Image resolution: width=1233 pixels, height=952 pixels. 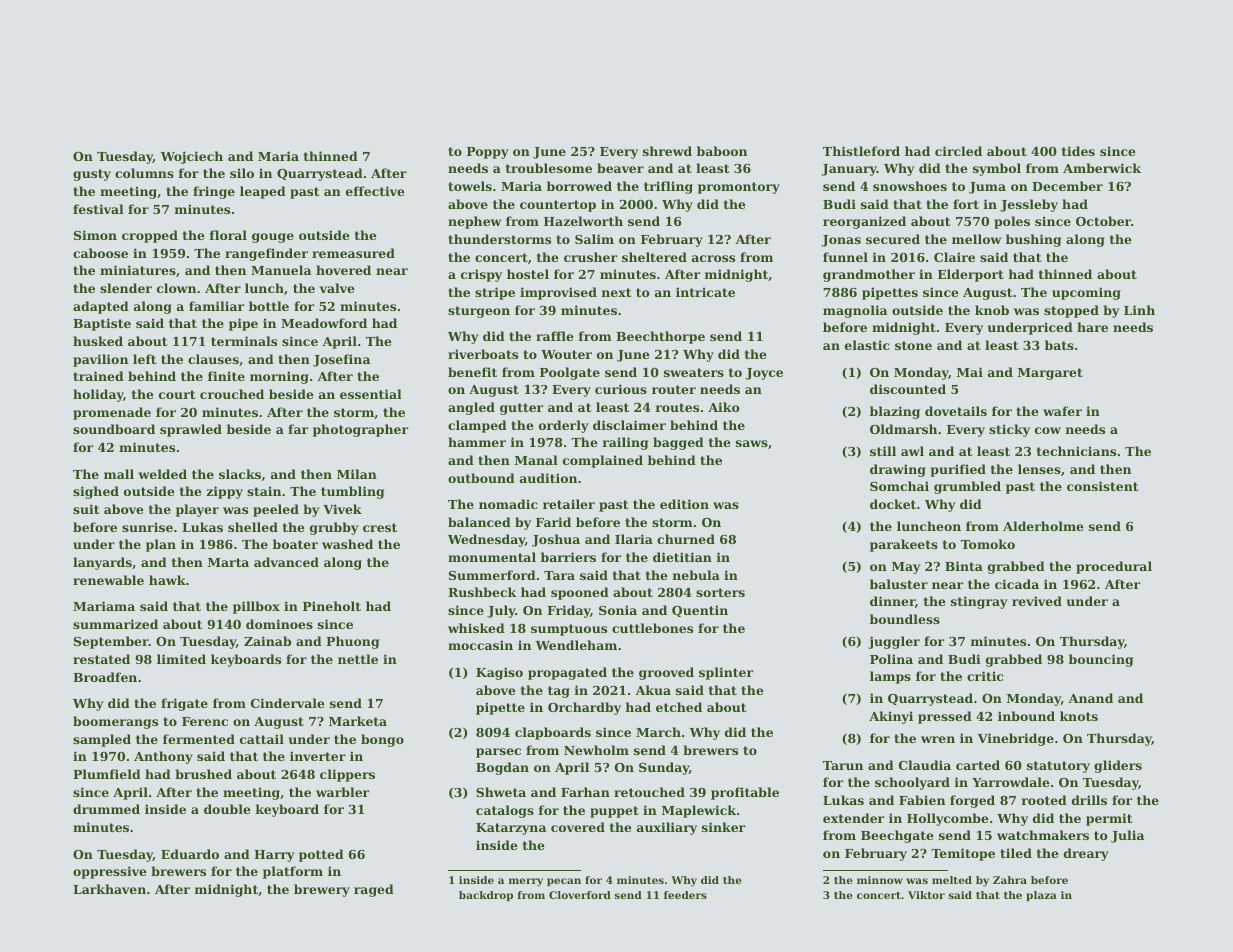 I want to click on silo, so click(x=242, y=173).
